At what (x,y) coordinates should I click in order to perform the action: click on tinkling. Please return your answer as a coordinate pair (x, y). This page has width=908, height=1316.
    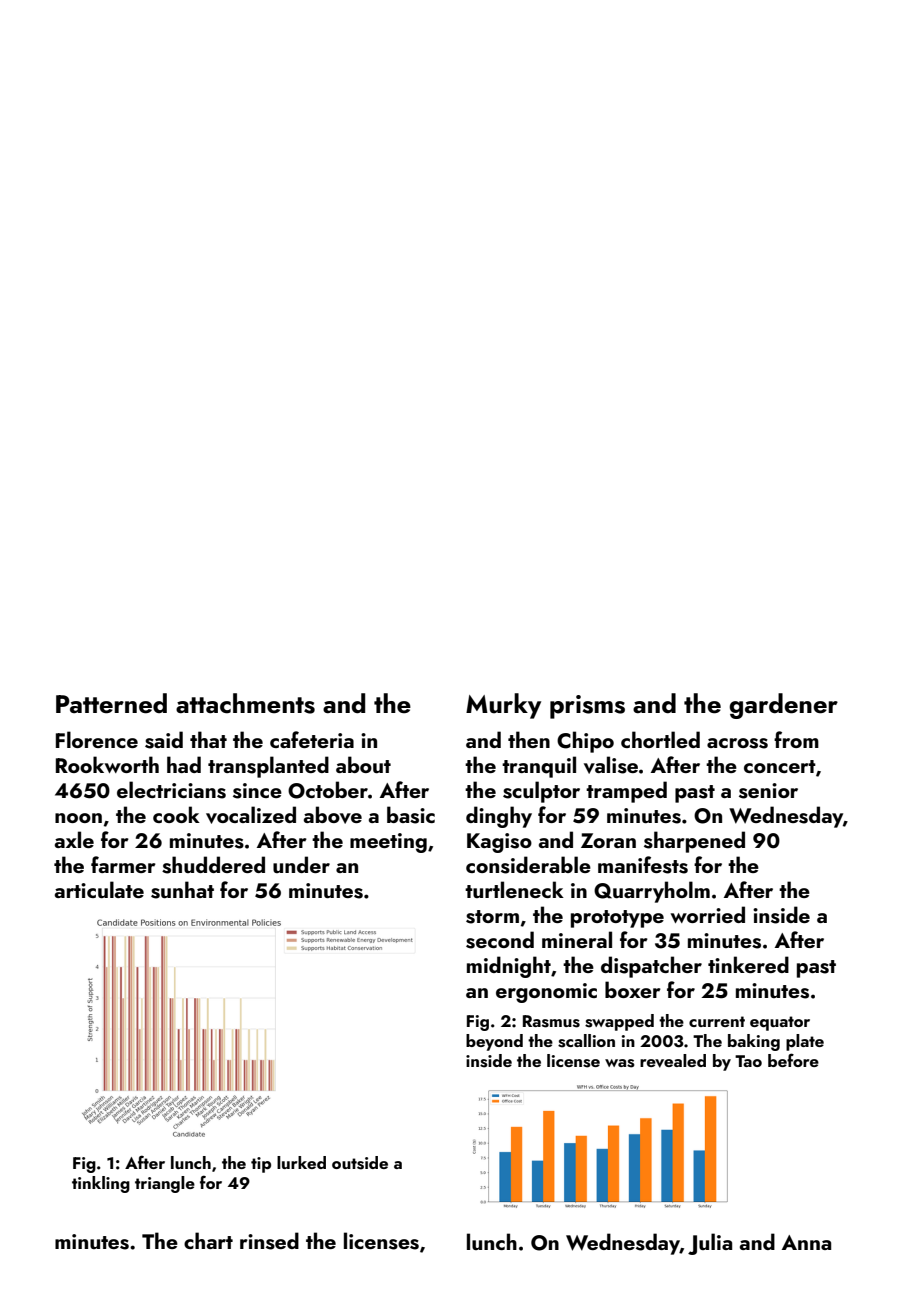
    Looking at the image, I should click on (101, 1184).
